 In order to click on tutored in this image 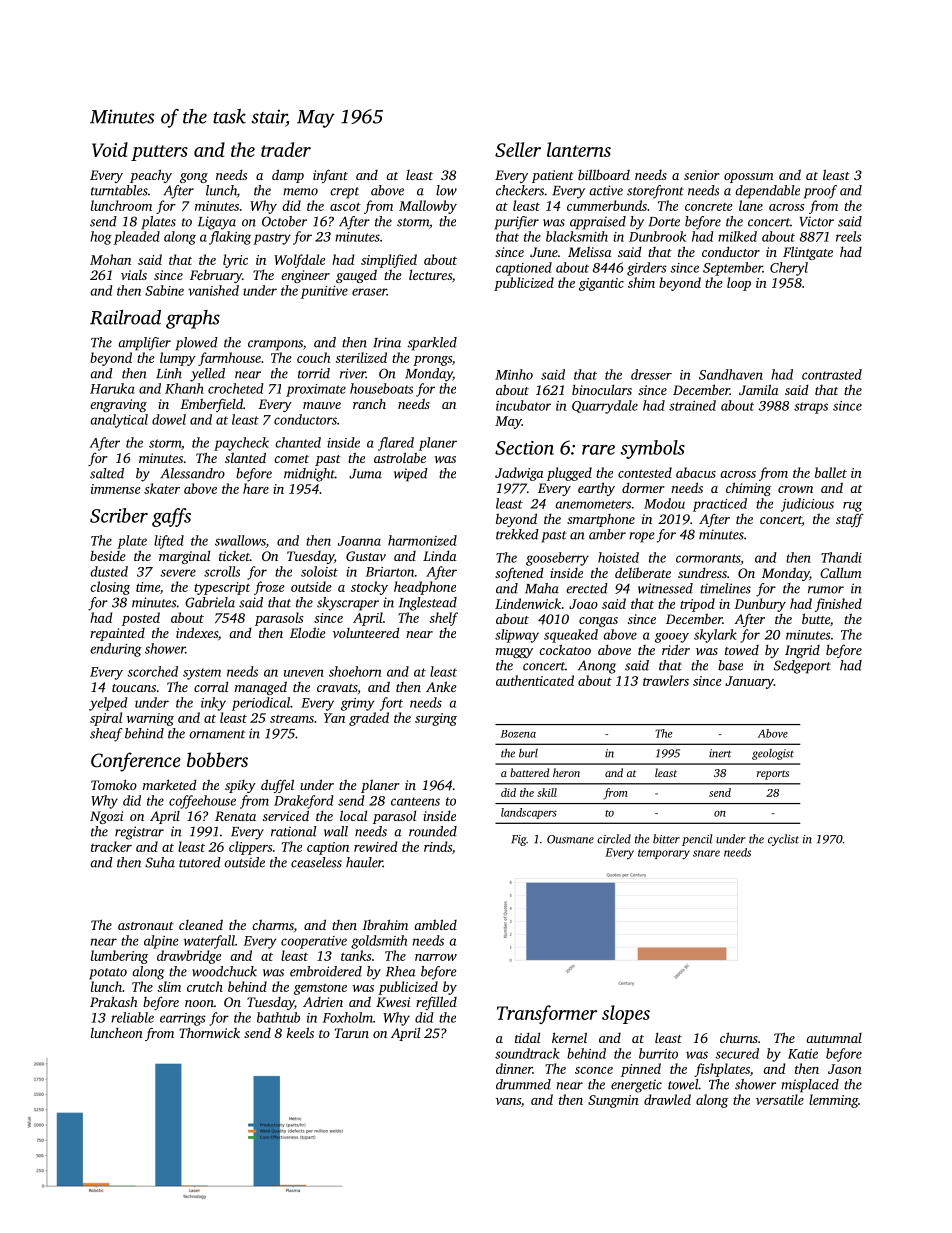, I will do `click(200, 862)`.
